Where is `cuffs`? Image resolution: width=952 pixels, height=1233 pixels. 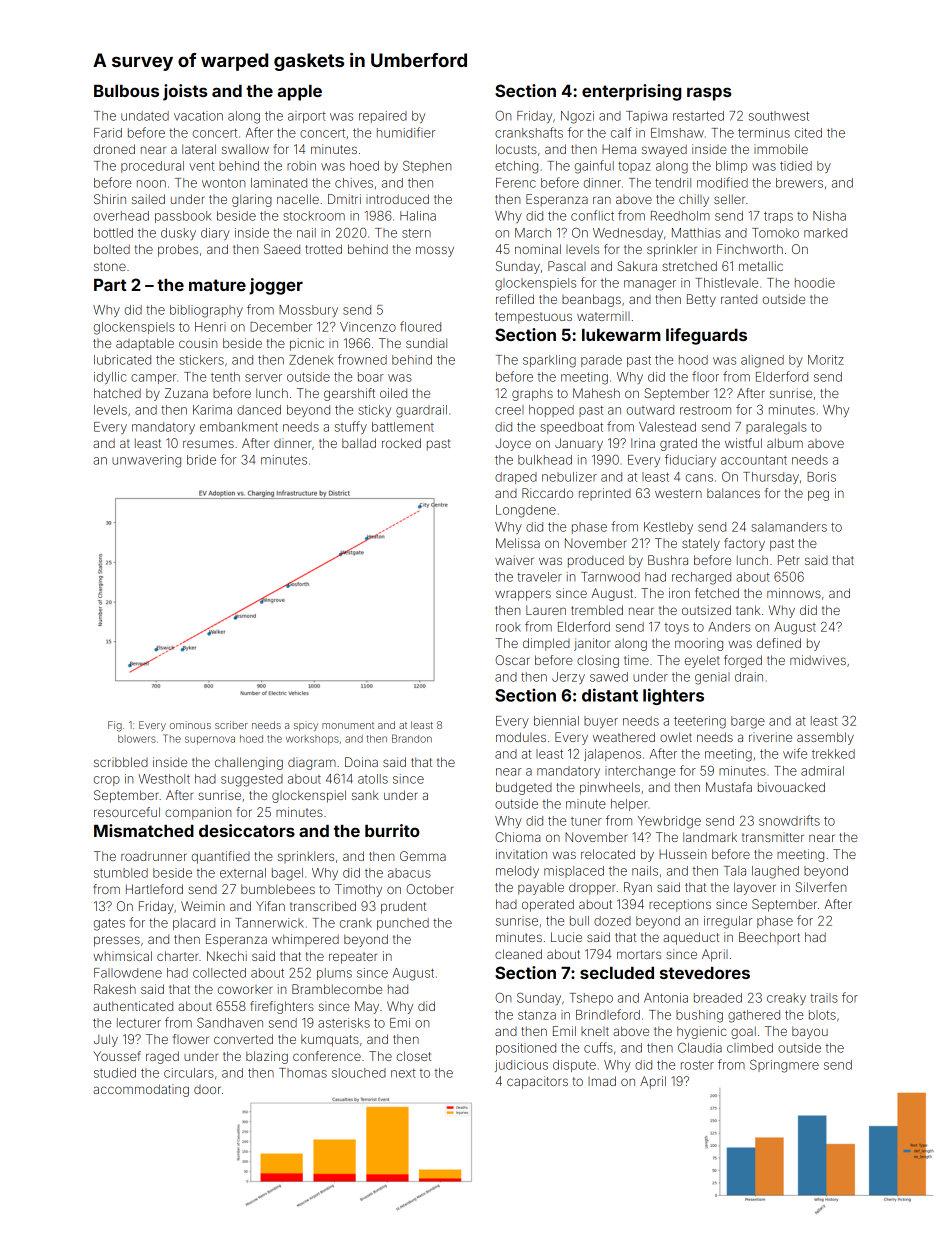
cuffs is located at coordinates (598, 1047).
